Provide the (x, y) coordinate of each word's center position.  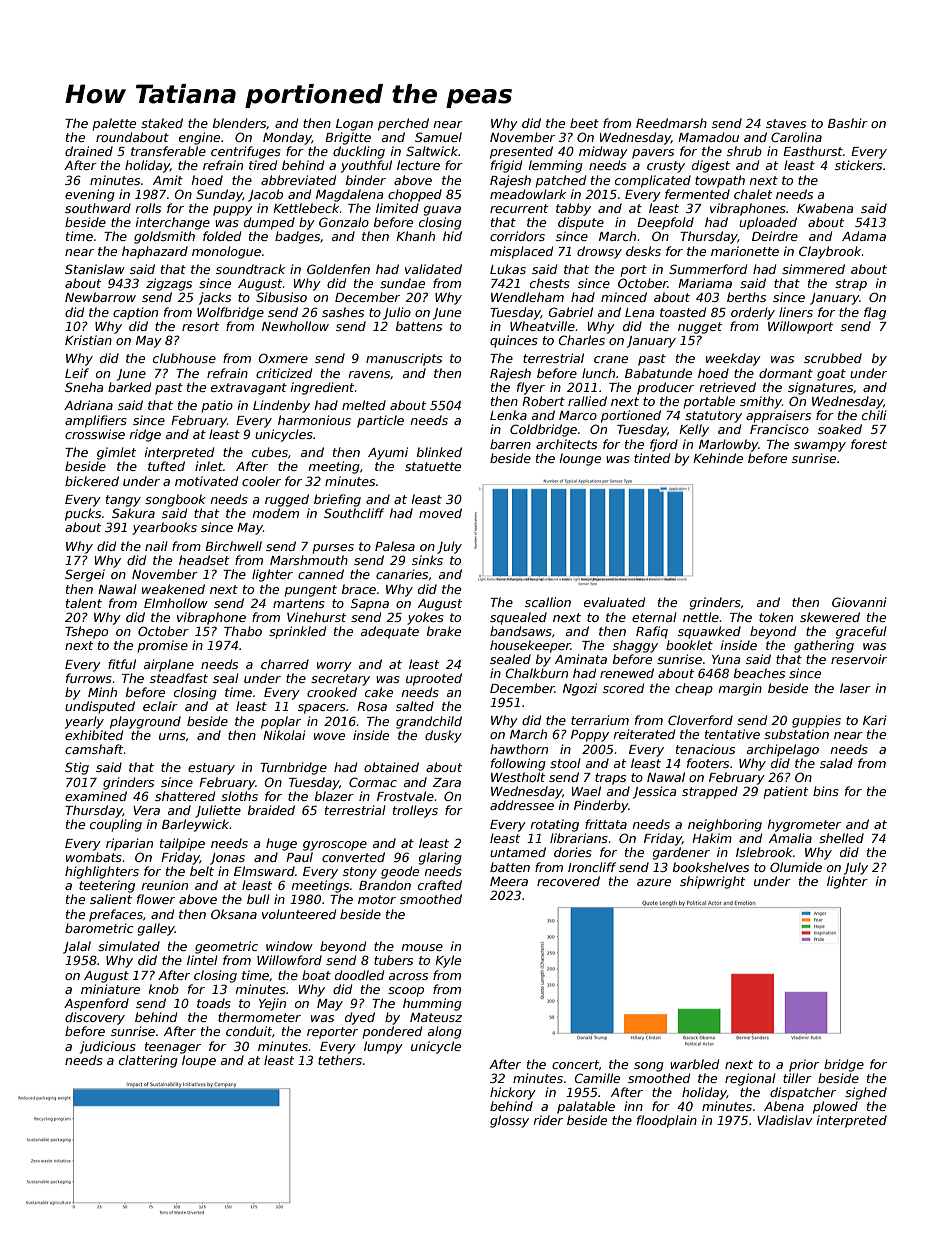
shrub (744, 151)
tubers (393, 960)
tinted (652, 458)
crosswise (95, 434)
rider (548, 1120)
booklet (689, 645)
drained (89, 151)
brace (359, 589)
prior (804, 1065)
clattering (148, 1061)
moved (440, 513)
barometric (99, 928)
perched (403, 124)
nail (156, 546)
